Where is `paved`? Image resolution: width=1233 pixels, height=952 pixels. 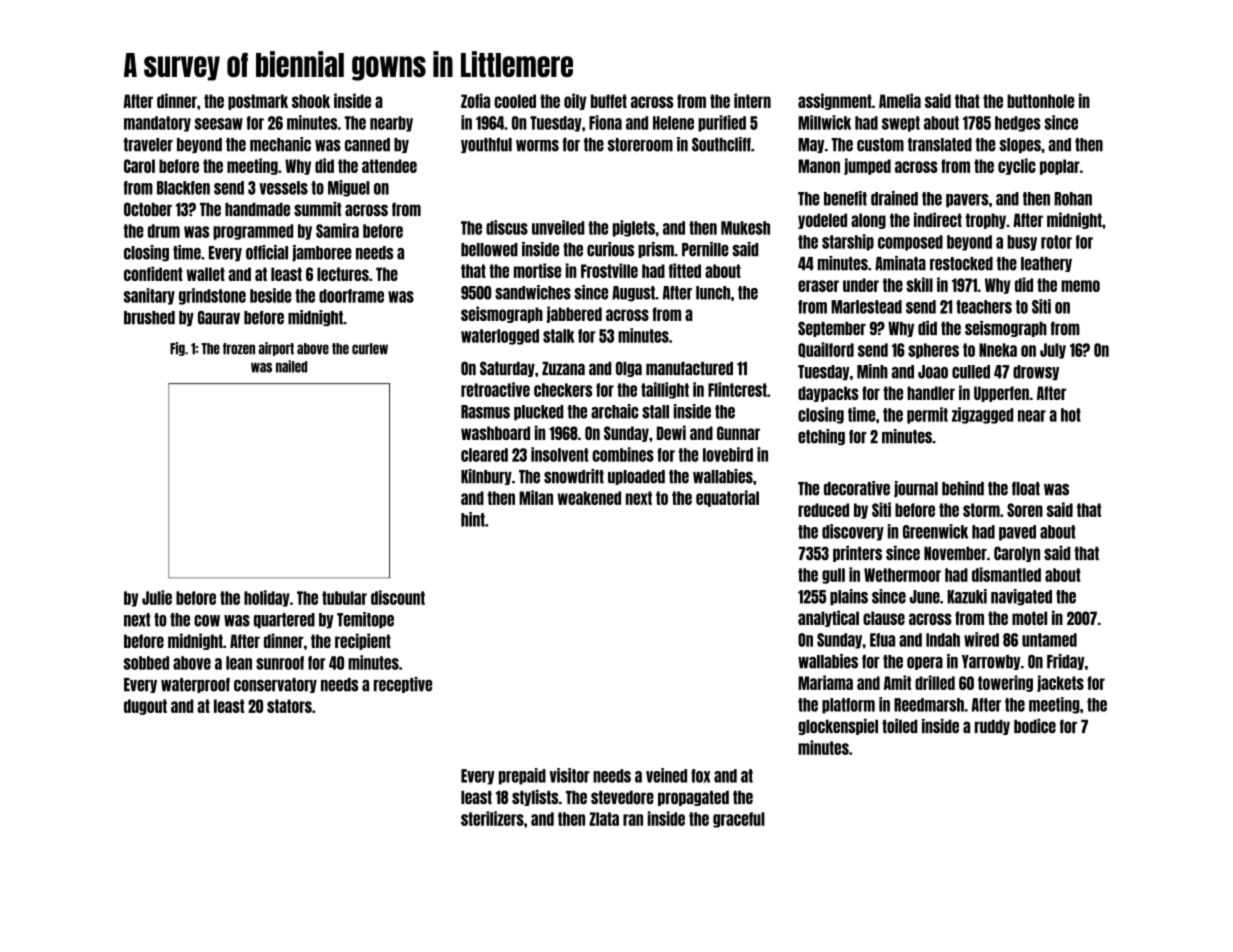 paved is located at coordinates (1017, 533).
